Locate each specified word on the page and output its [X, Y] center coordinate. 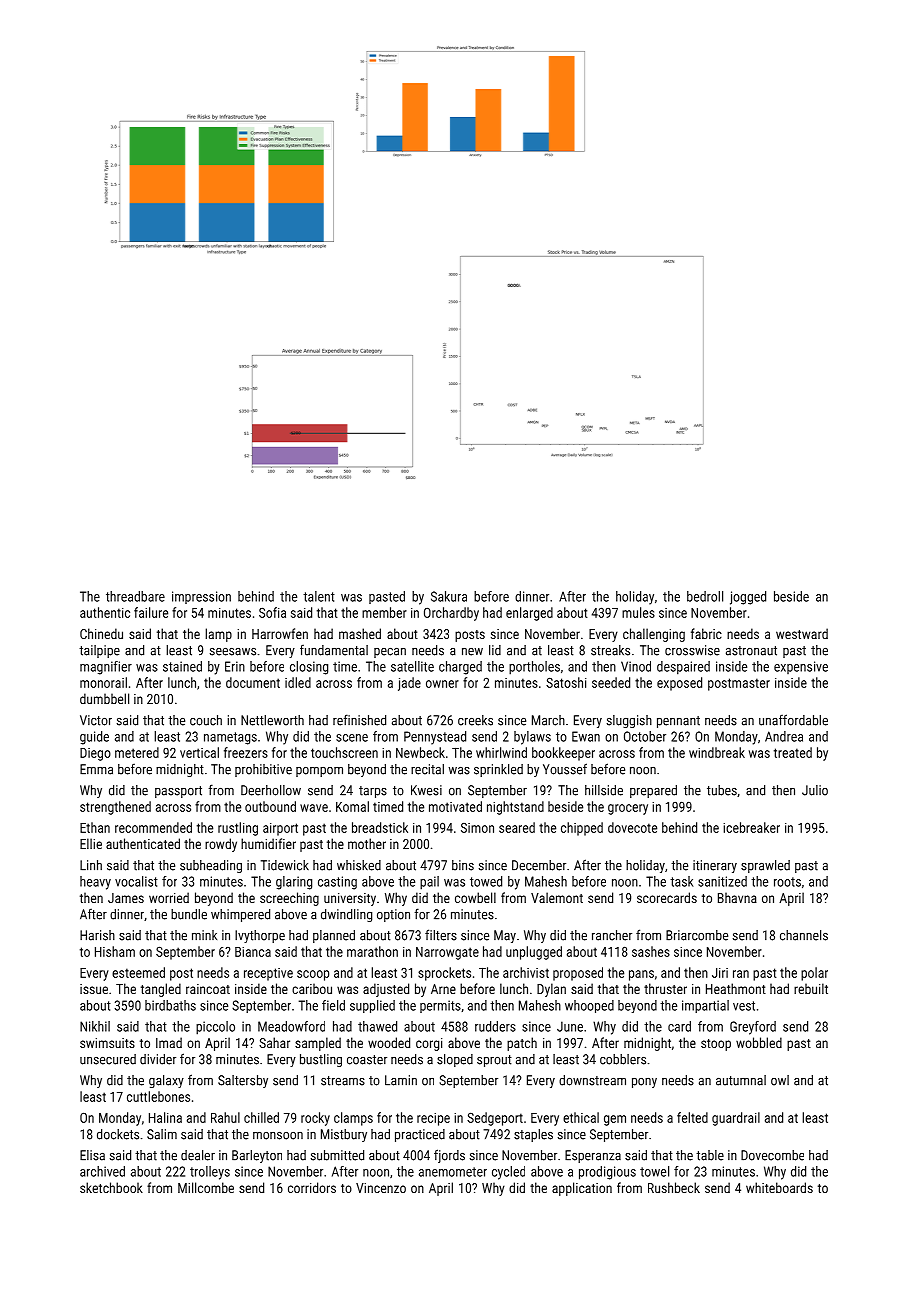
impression [201, 597]
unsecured [108, 1059]
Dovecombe [772, 1155]
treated [793, 752]
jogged [748, 598]
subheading [211, 866]
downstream [592, 1080]
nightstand [515, 808]
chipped [582, 829]
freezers [246, 752]
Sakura [449, 596]
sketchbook [111, 1187]
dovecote [632, 827]
